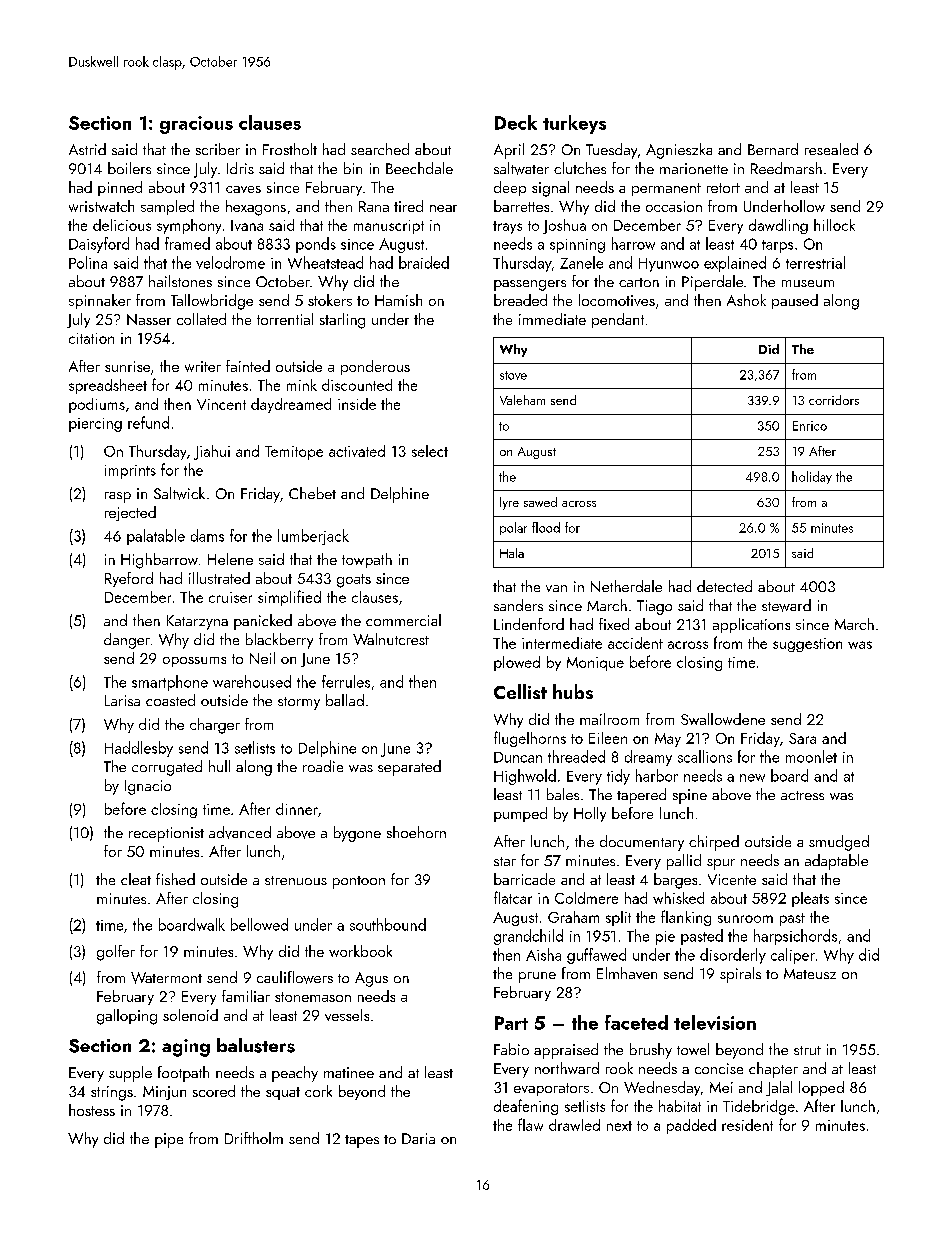 The width and height of the screenshot is (952, 1233). I want to click on hillock, so click(834, 225).
